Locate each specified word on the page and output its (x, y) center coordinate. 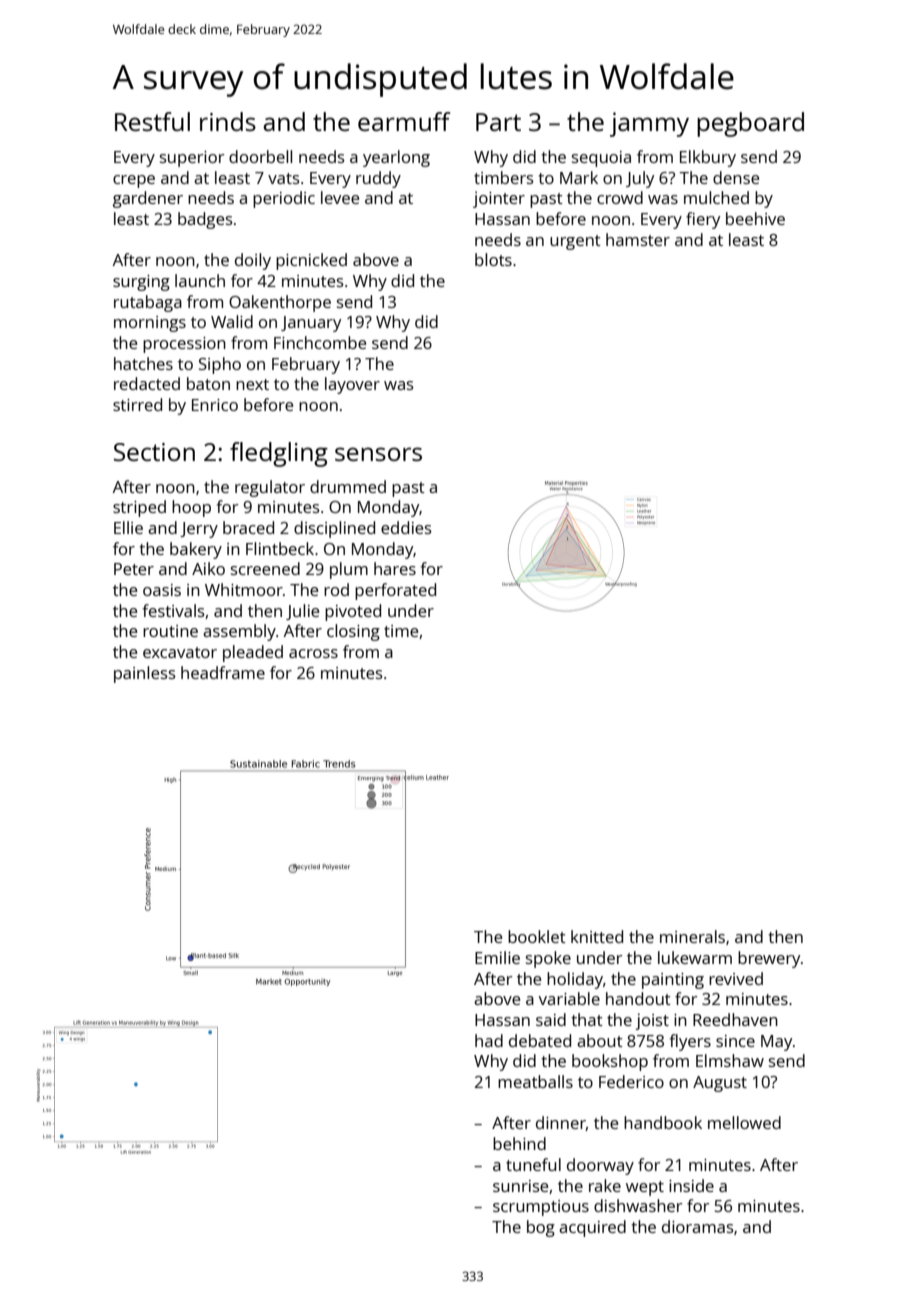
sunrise (520, 1186)
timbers (504, 177)
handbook (663, 1122)
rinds (228, 121)
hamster (638, 239)
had (489, 1040)
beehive (755, 218)
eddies (406, 527)
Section (154, 452)
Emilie (497, 957)
